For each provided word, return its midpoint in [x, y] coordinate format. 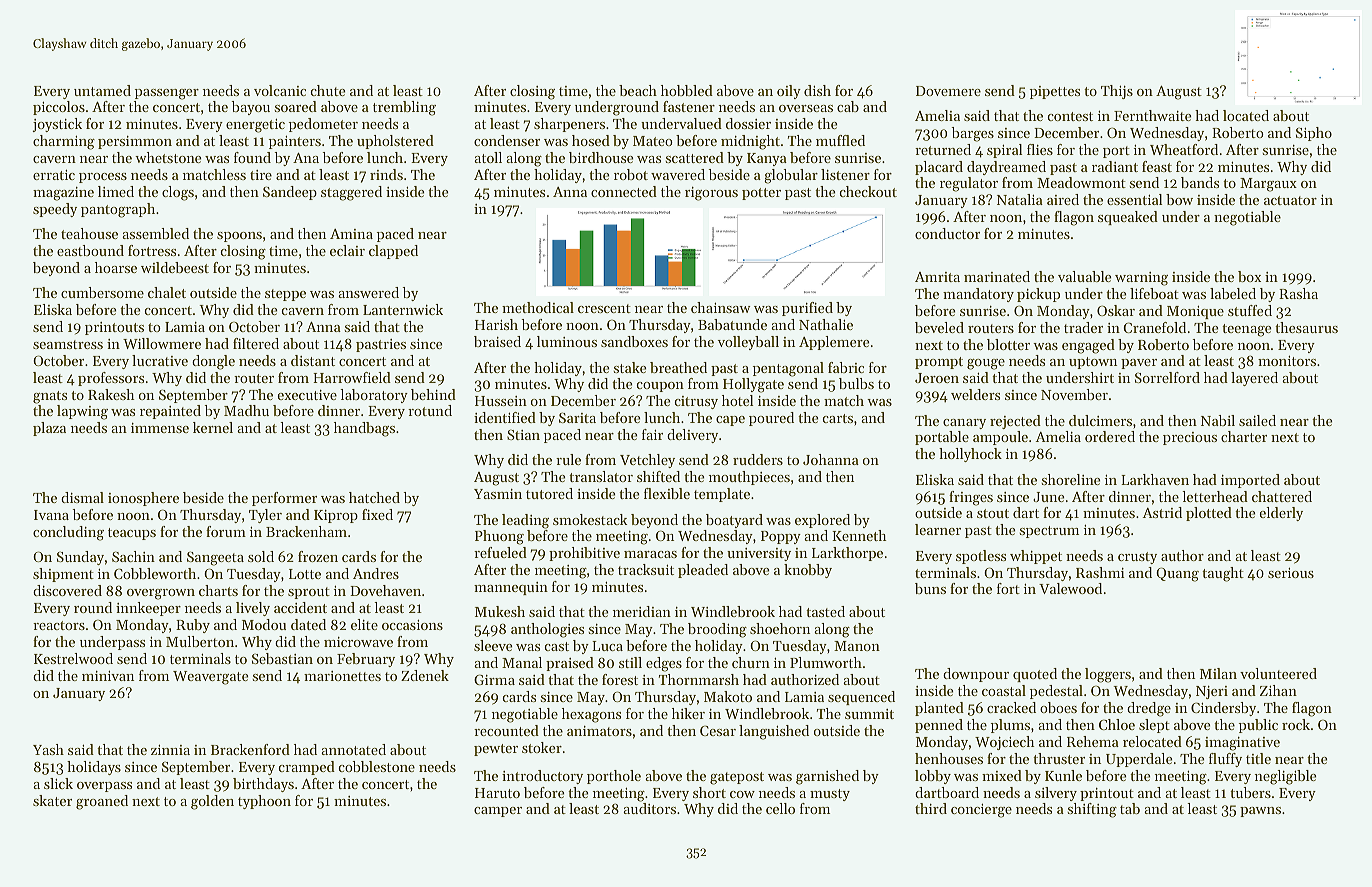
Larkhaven [1155, 479]
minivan [108, 676]
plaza [49, 429]
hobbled [687, 90]
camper [498, 812]
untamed [102, 90]
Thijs [1117, 92]
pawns [1260, 812]
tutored [549, 493]
